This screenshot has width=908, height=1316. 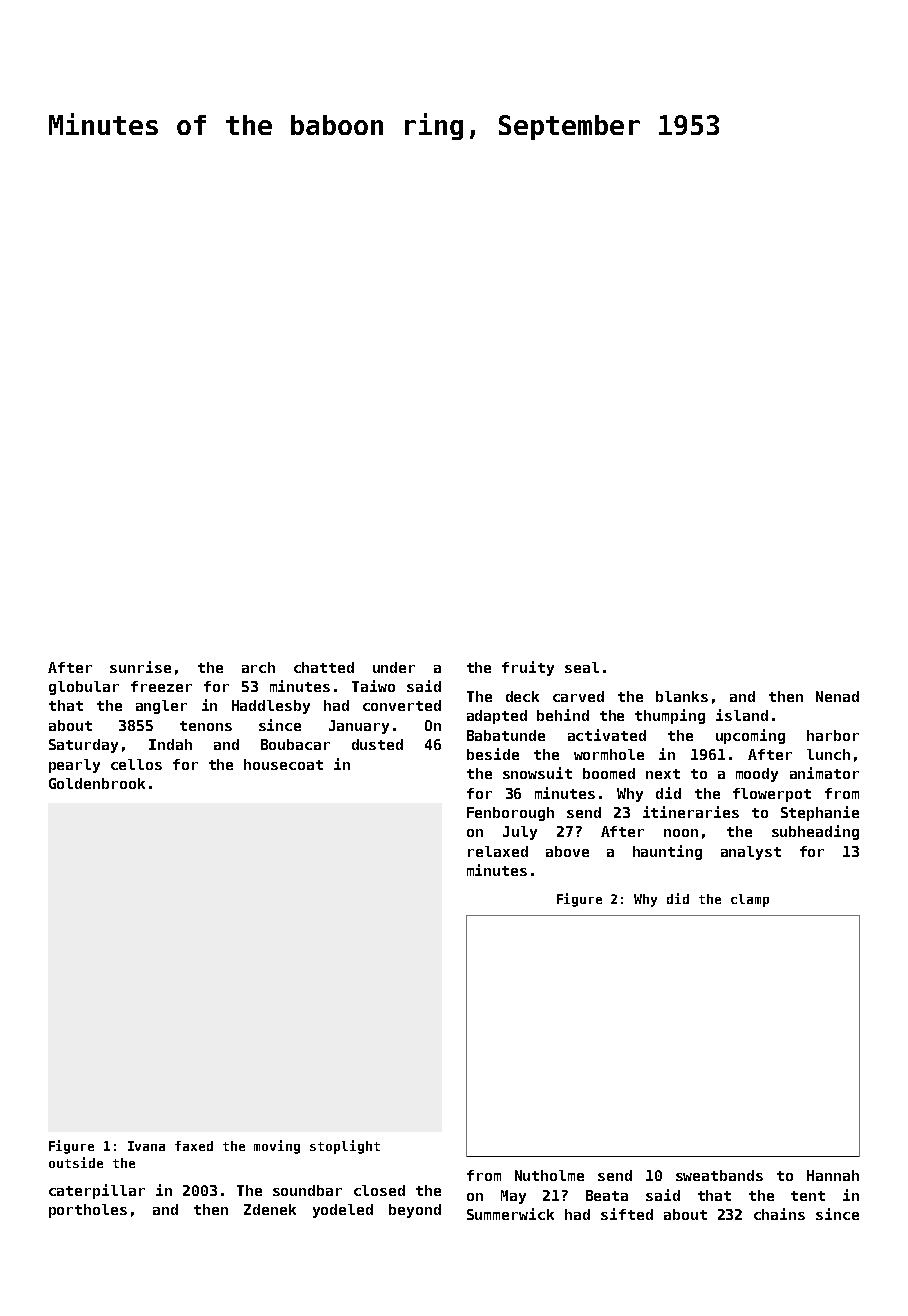 What do you see at coordinates (750, 900) in the screenshot?
I see `clamp` at bounding box center [750, 900].
